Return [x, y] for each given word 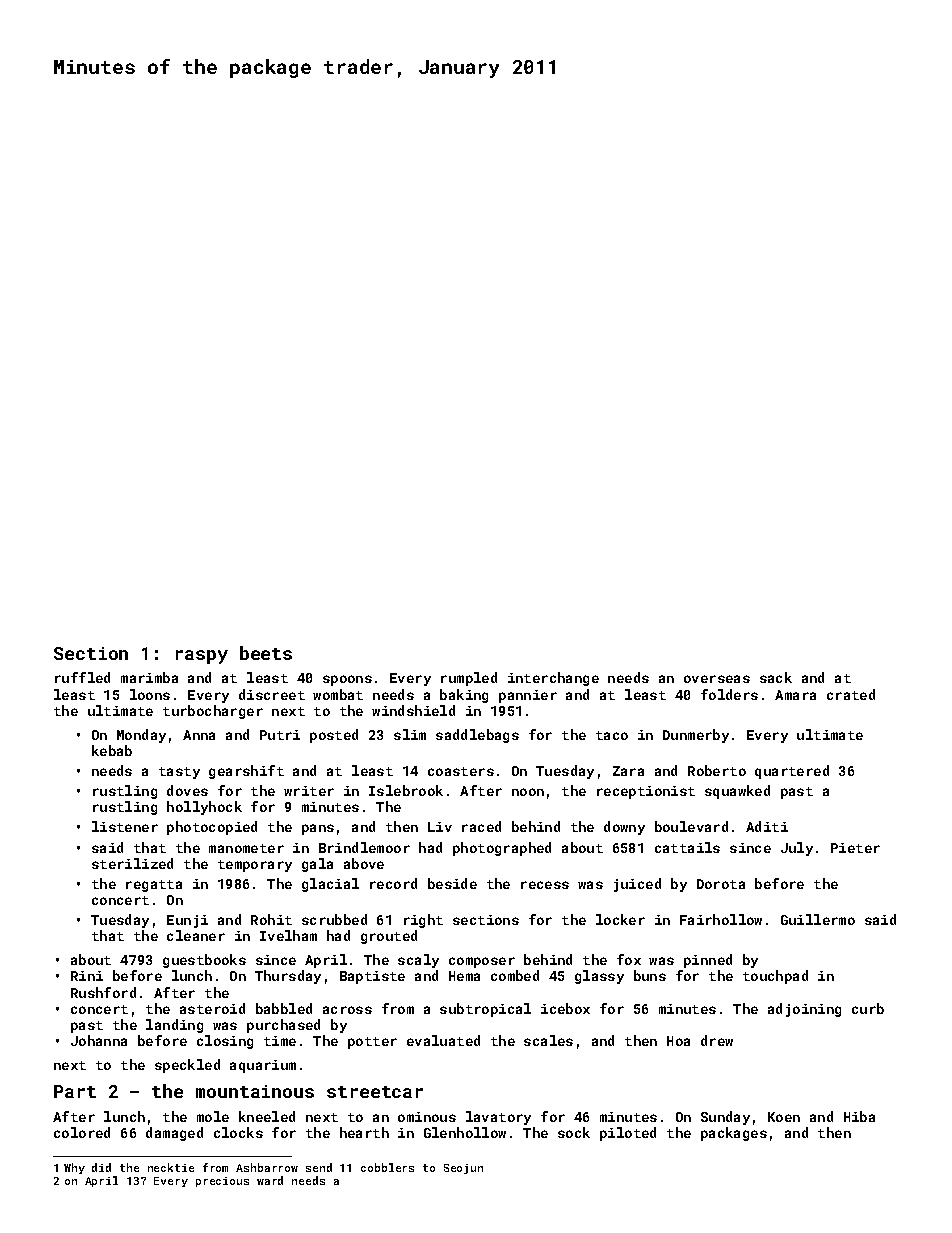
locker [620, 919]
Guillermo [818, 919]
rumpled [469, 679]
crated [851, 694]
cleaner [196, 935]
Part [75, 1091]
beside [452, 883]
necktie [171, 1167]
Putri [280, 735]
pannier [528, 696]
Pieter [855, 848]
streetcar [375, 1092]
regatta [154, 886]
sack [776, 677]
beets [266, 653]
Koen [784, 1117]
